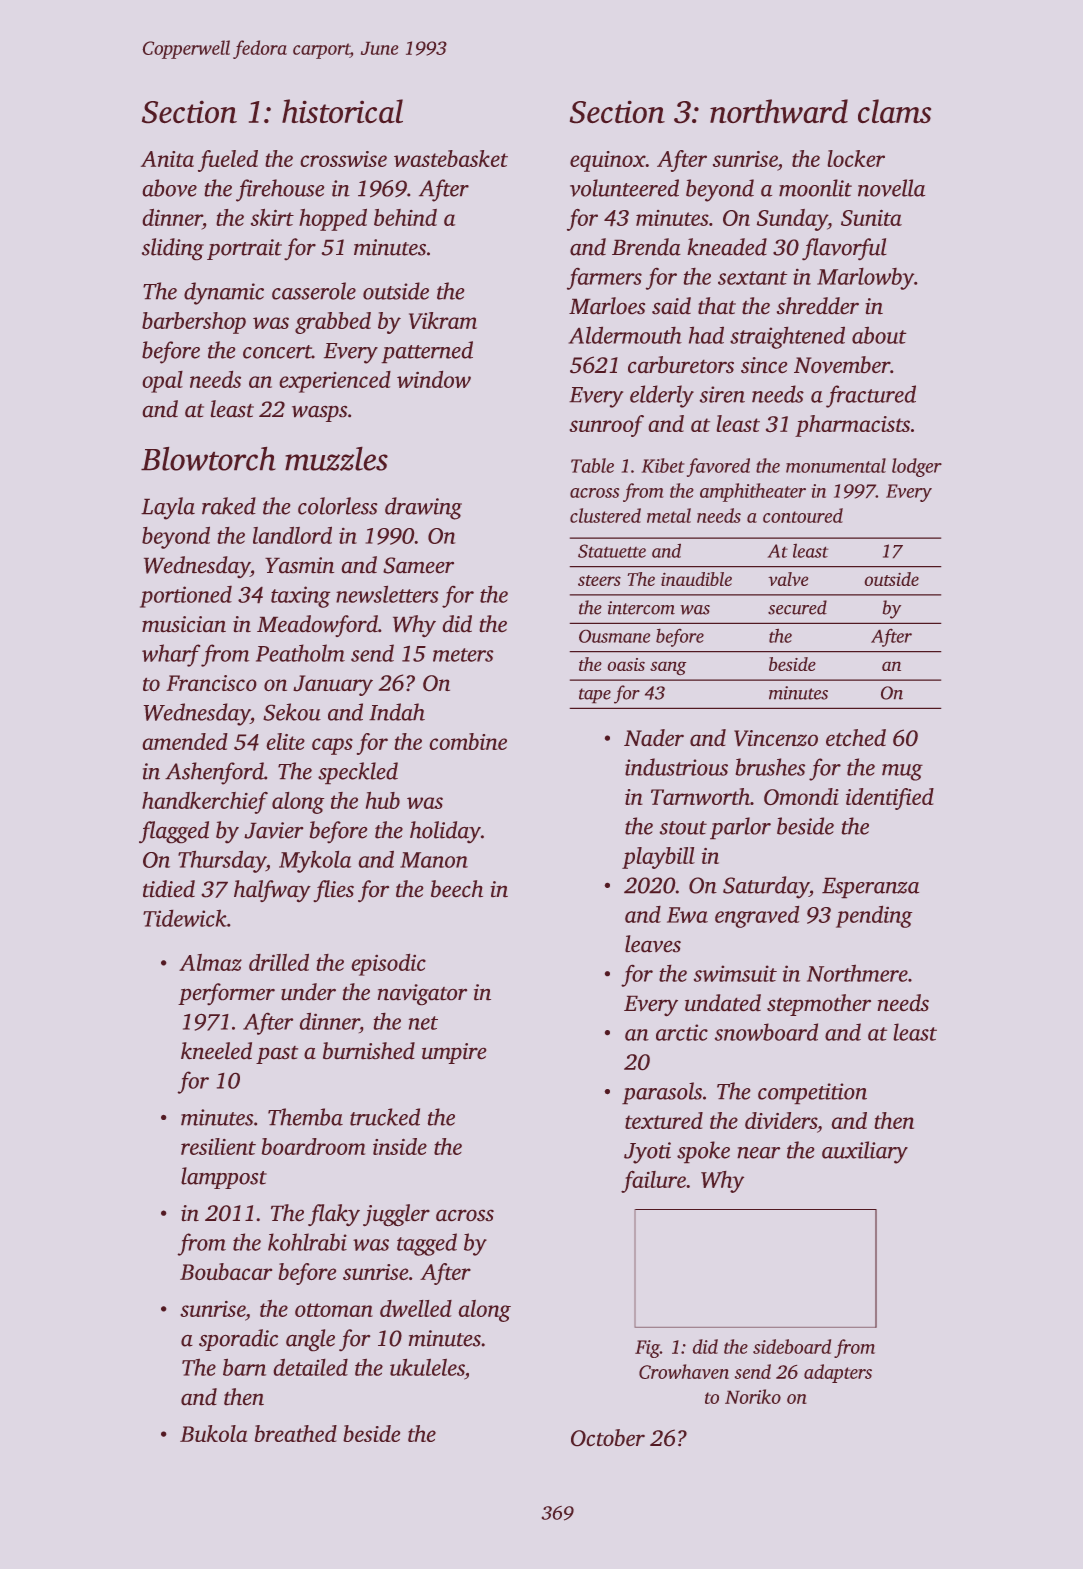 The width and height of the screenshot is (1083, 1569). I want to click on sideboard, so click(792, 1346).
